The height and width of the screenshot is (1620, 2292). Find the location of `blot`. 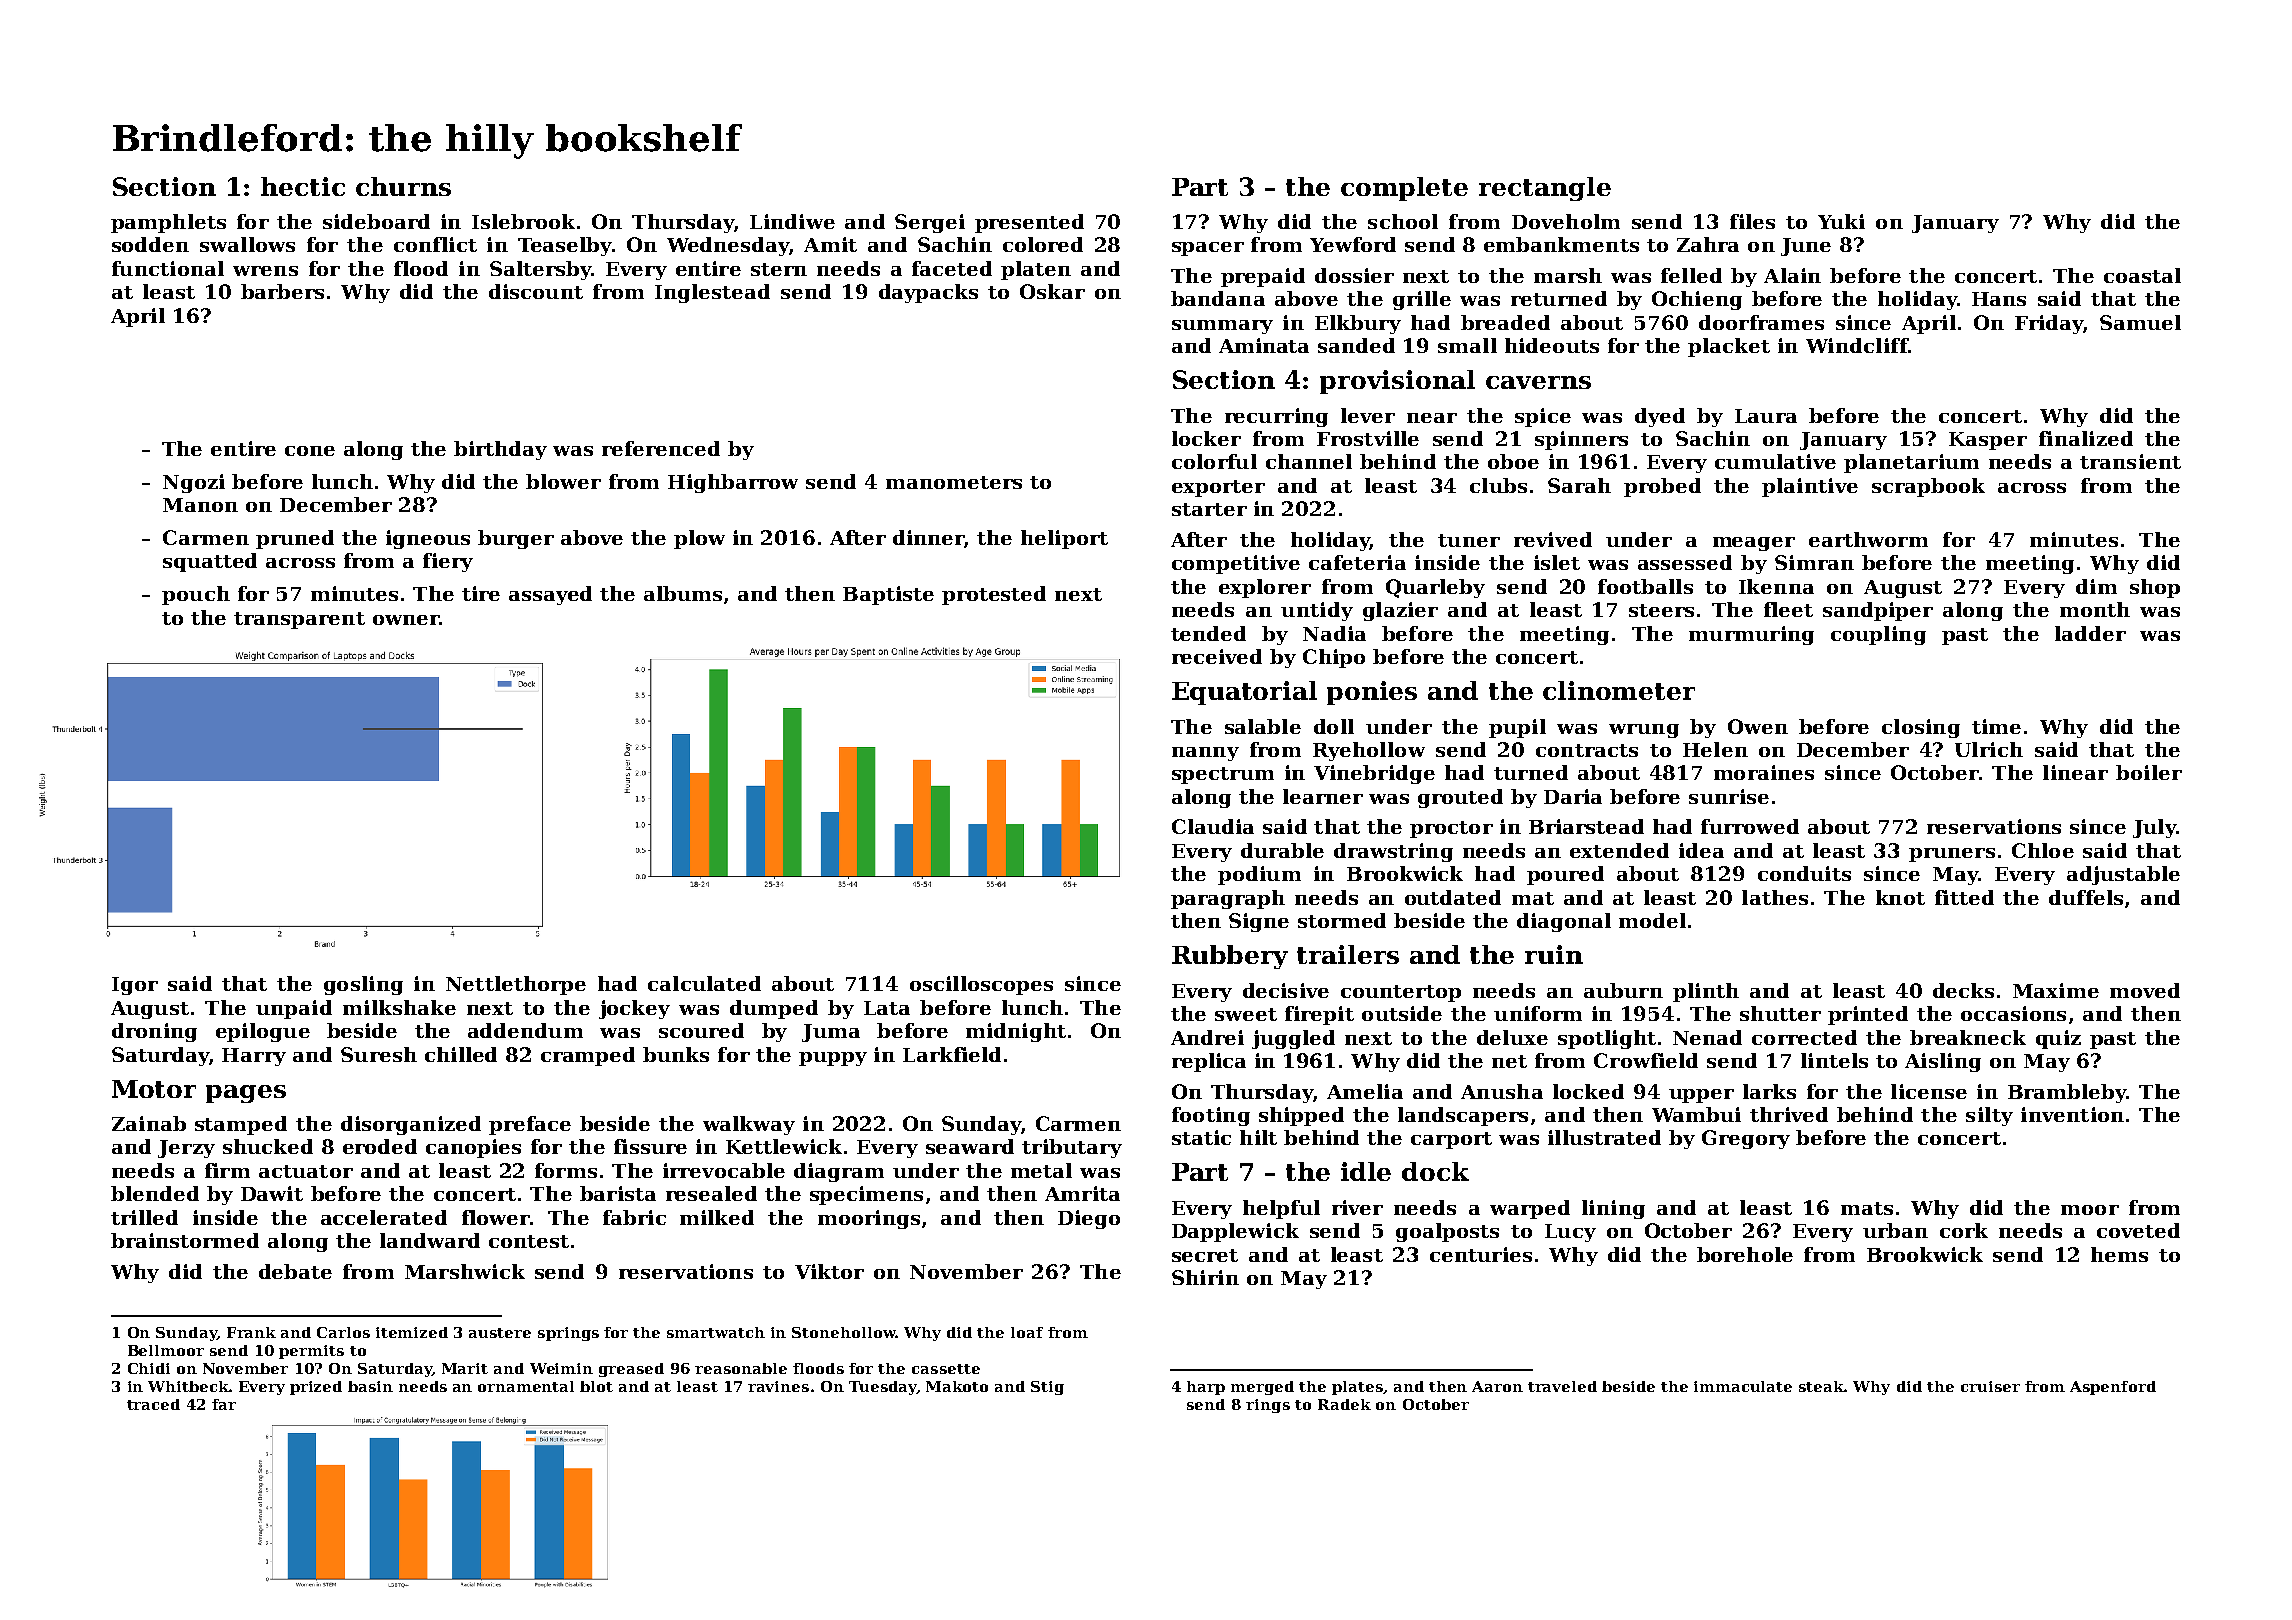

blot is located at coordinates (596, 1386).
